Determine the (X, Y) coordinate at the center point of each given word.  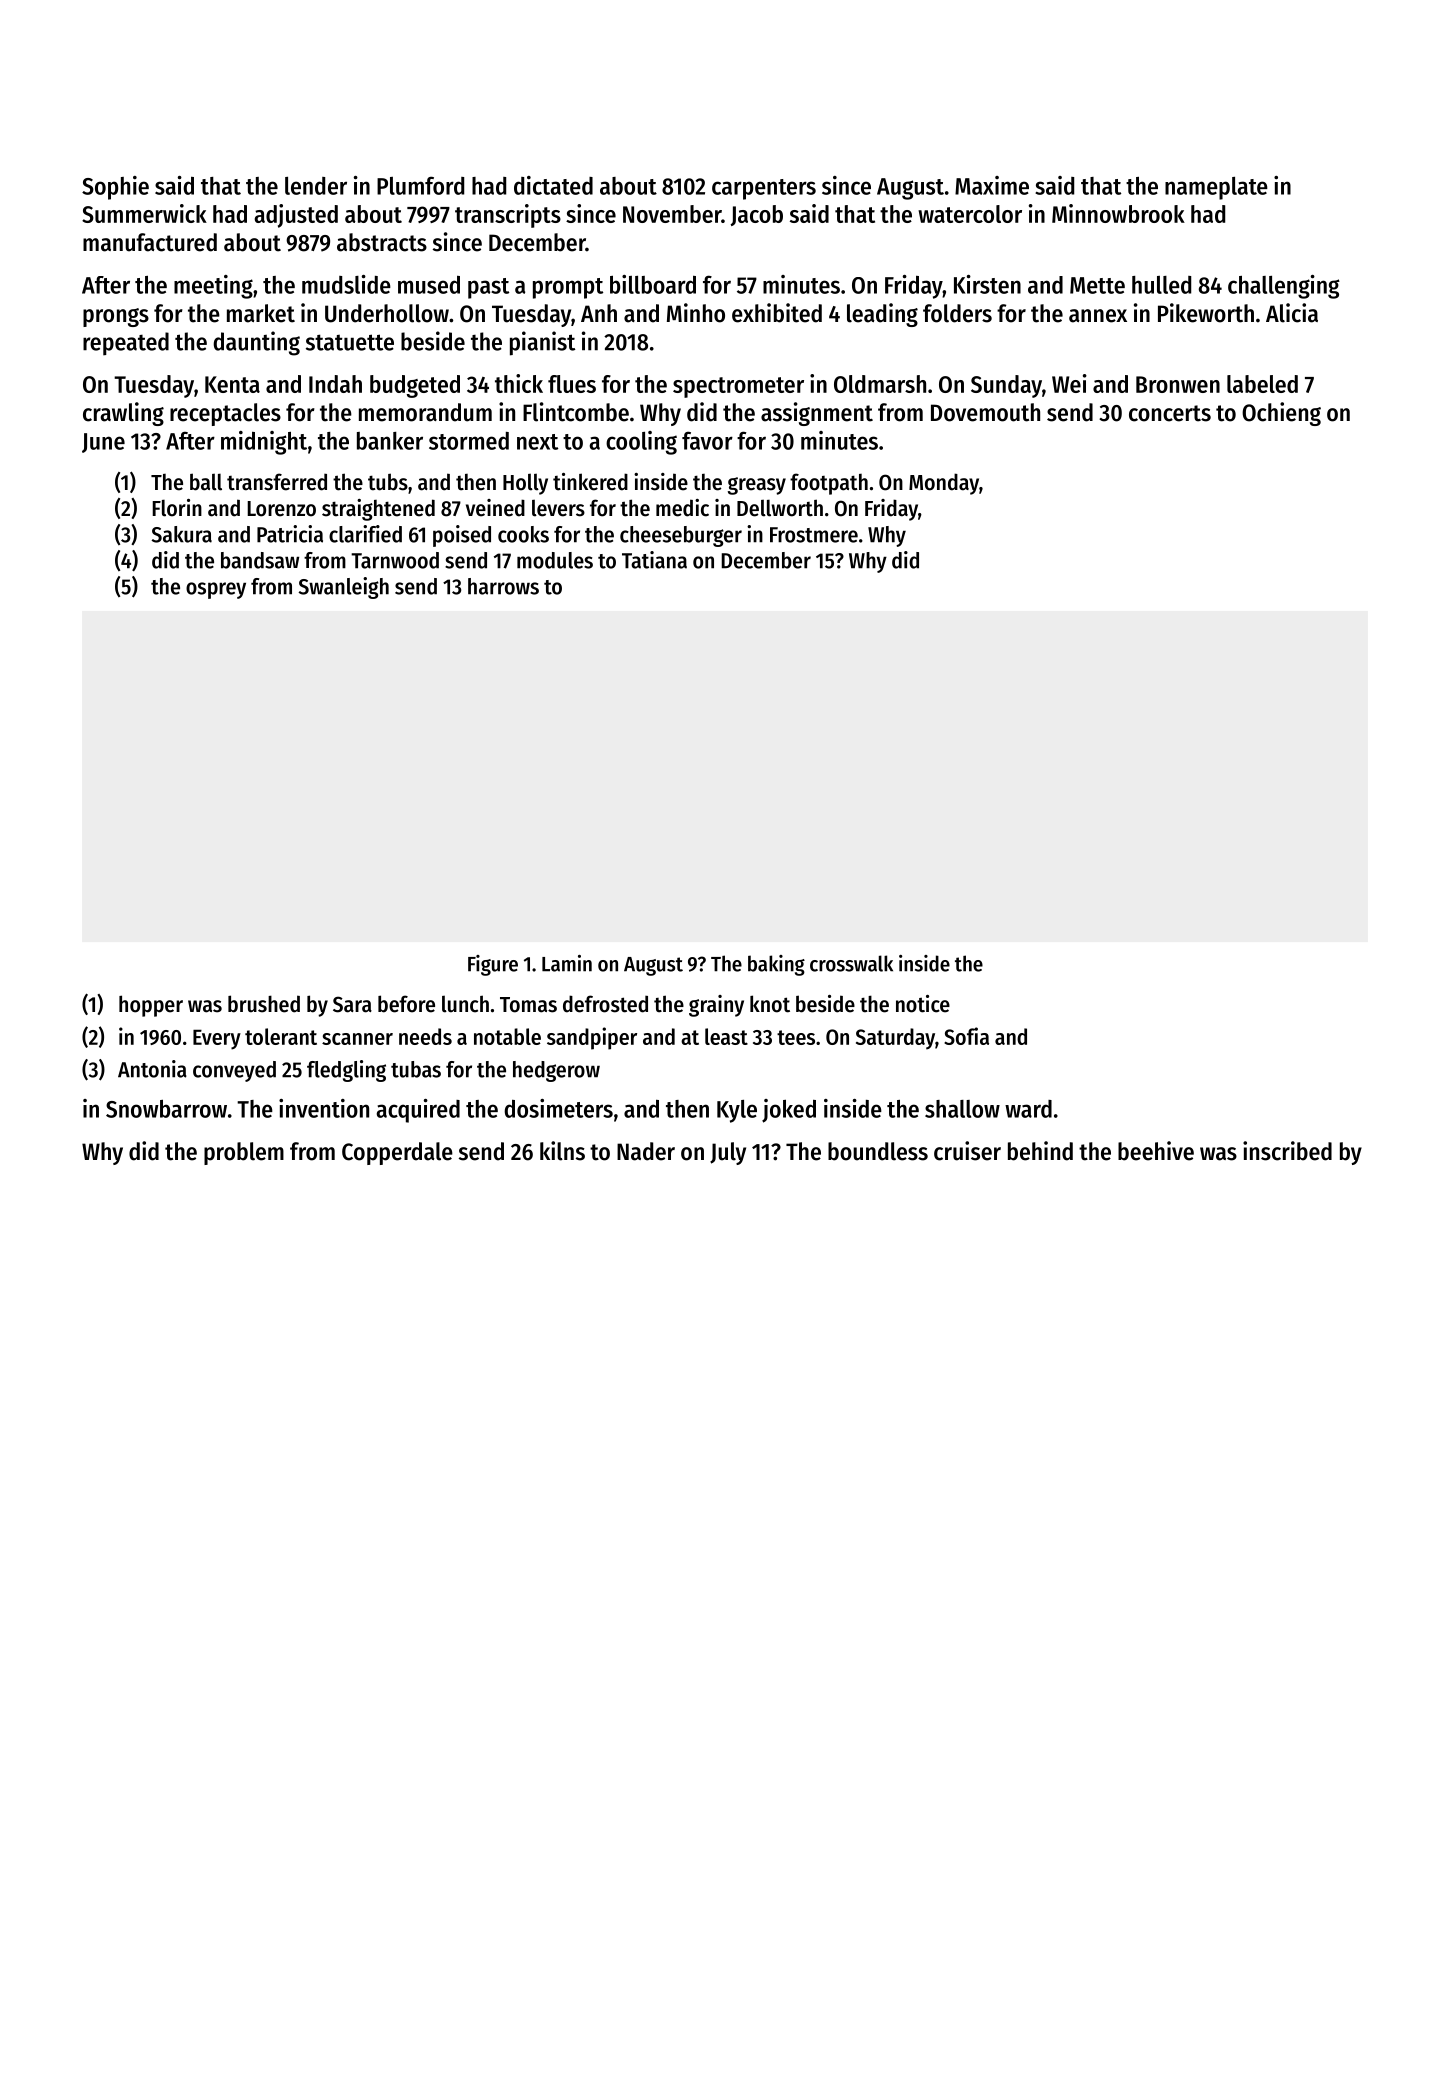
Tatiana (654, 560)
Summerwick (144, 213)
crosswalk (851, 963)
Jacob (757, 215)
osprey (216, 590)
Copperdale (397, 1153)
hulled (1161, 285)
